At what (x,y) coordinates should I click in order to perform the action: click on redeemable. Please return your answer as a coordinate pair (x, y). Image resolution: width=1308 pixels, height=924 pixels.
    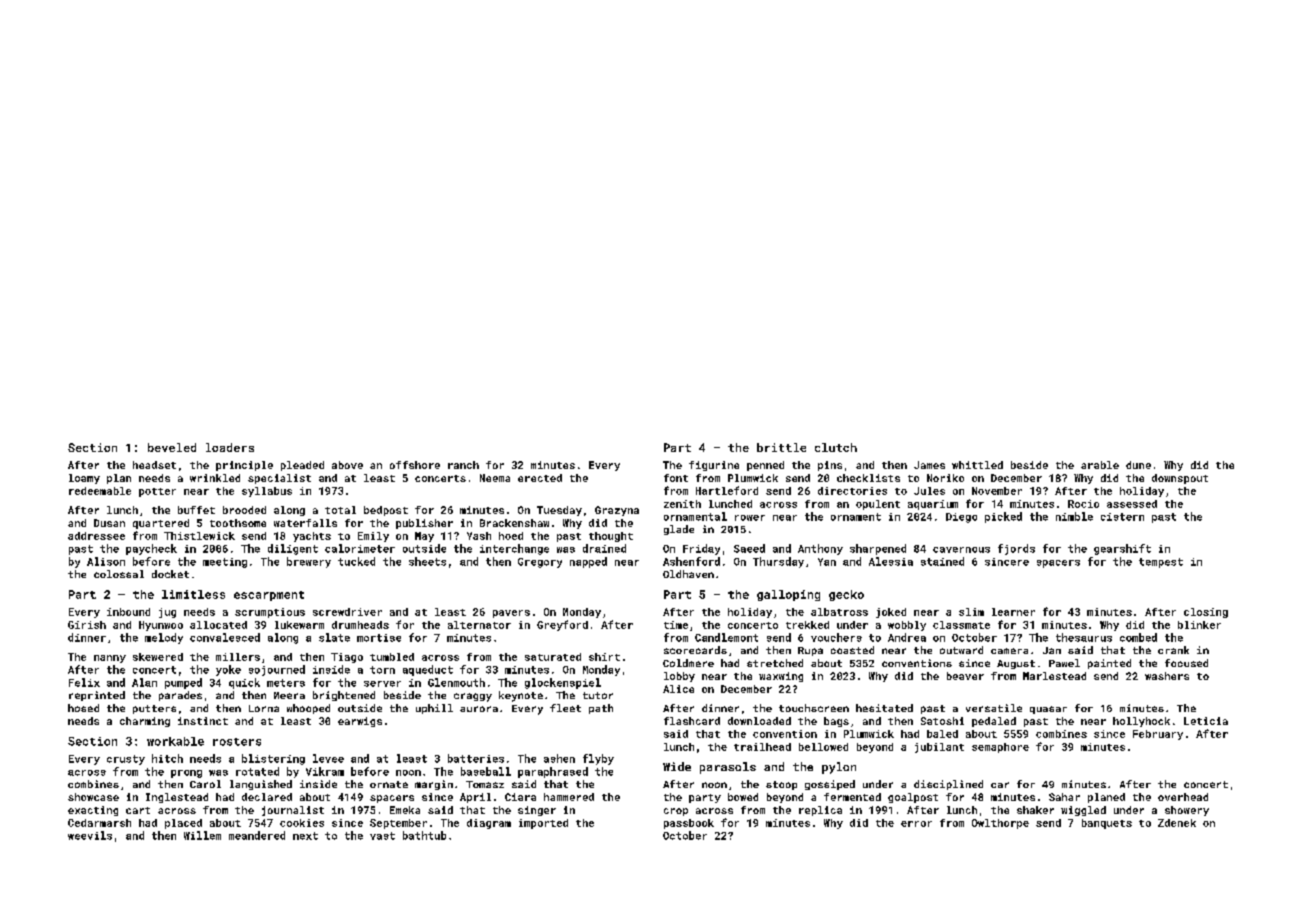
    Looking at the image, I should click on (100, 491).
